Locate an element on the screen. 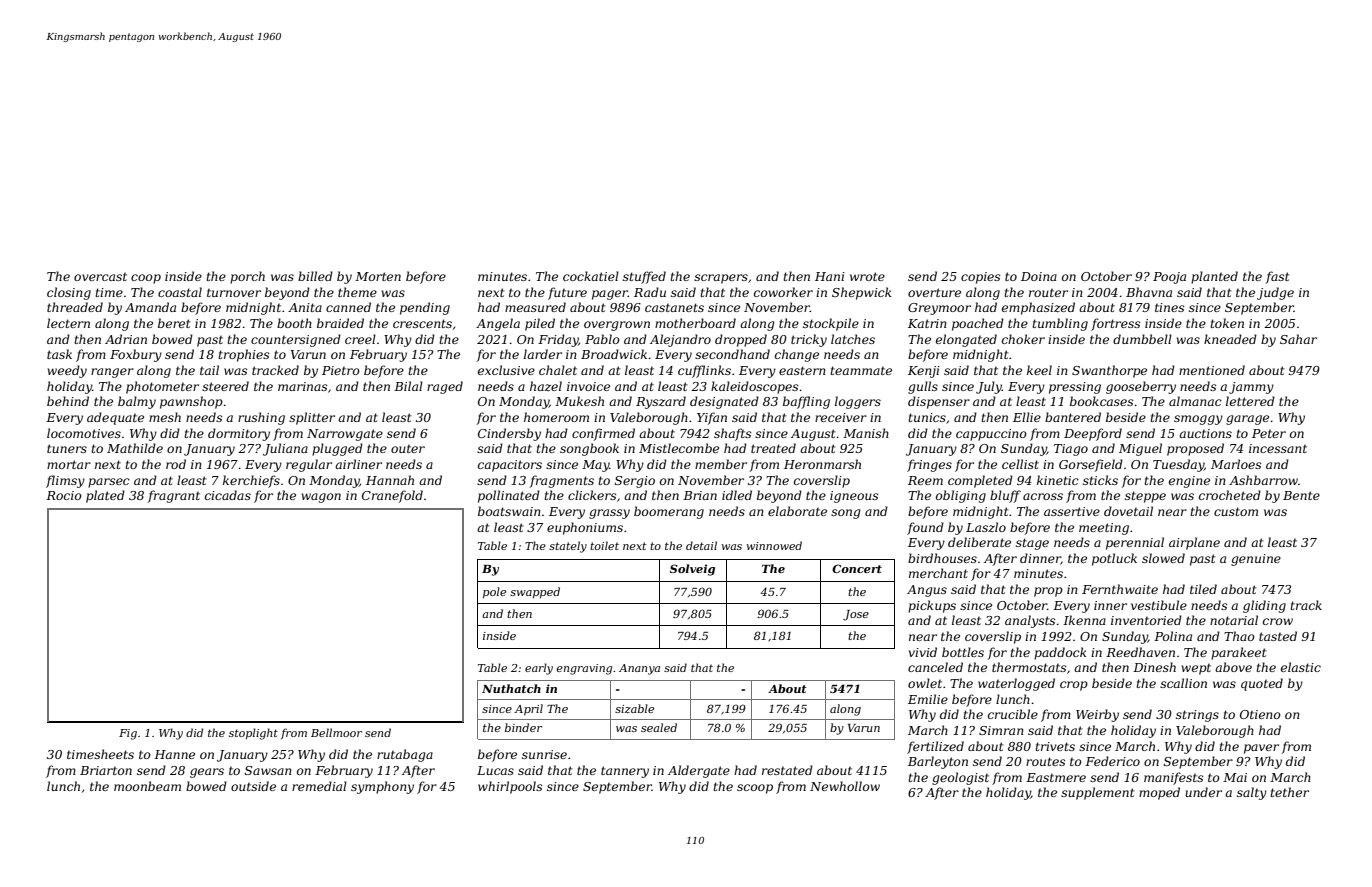 This screenshot has height=887, width=1372. moonbeam is located at coordinates (147, 786).
